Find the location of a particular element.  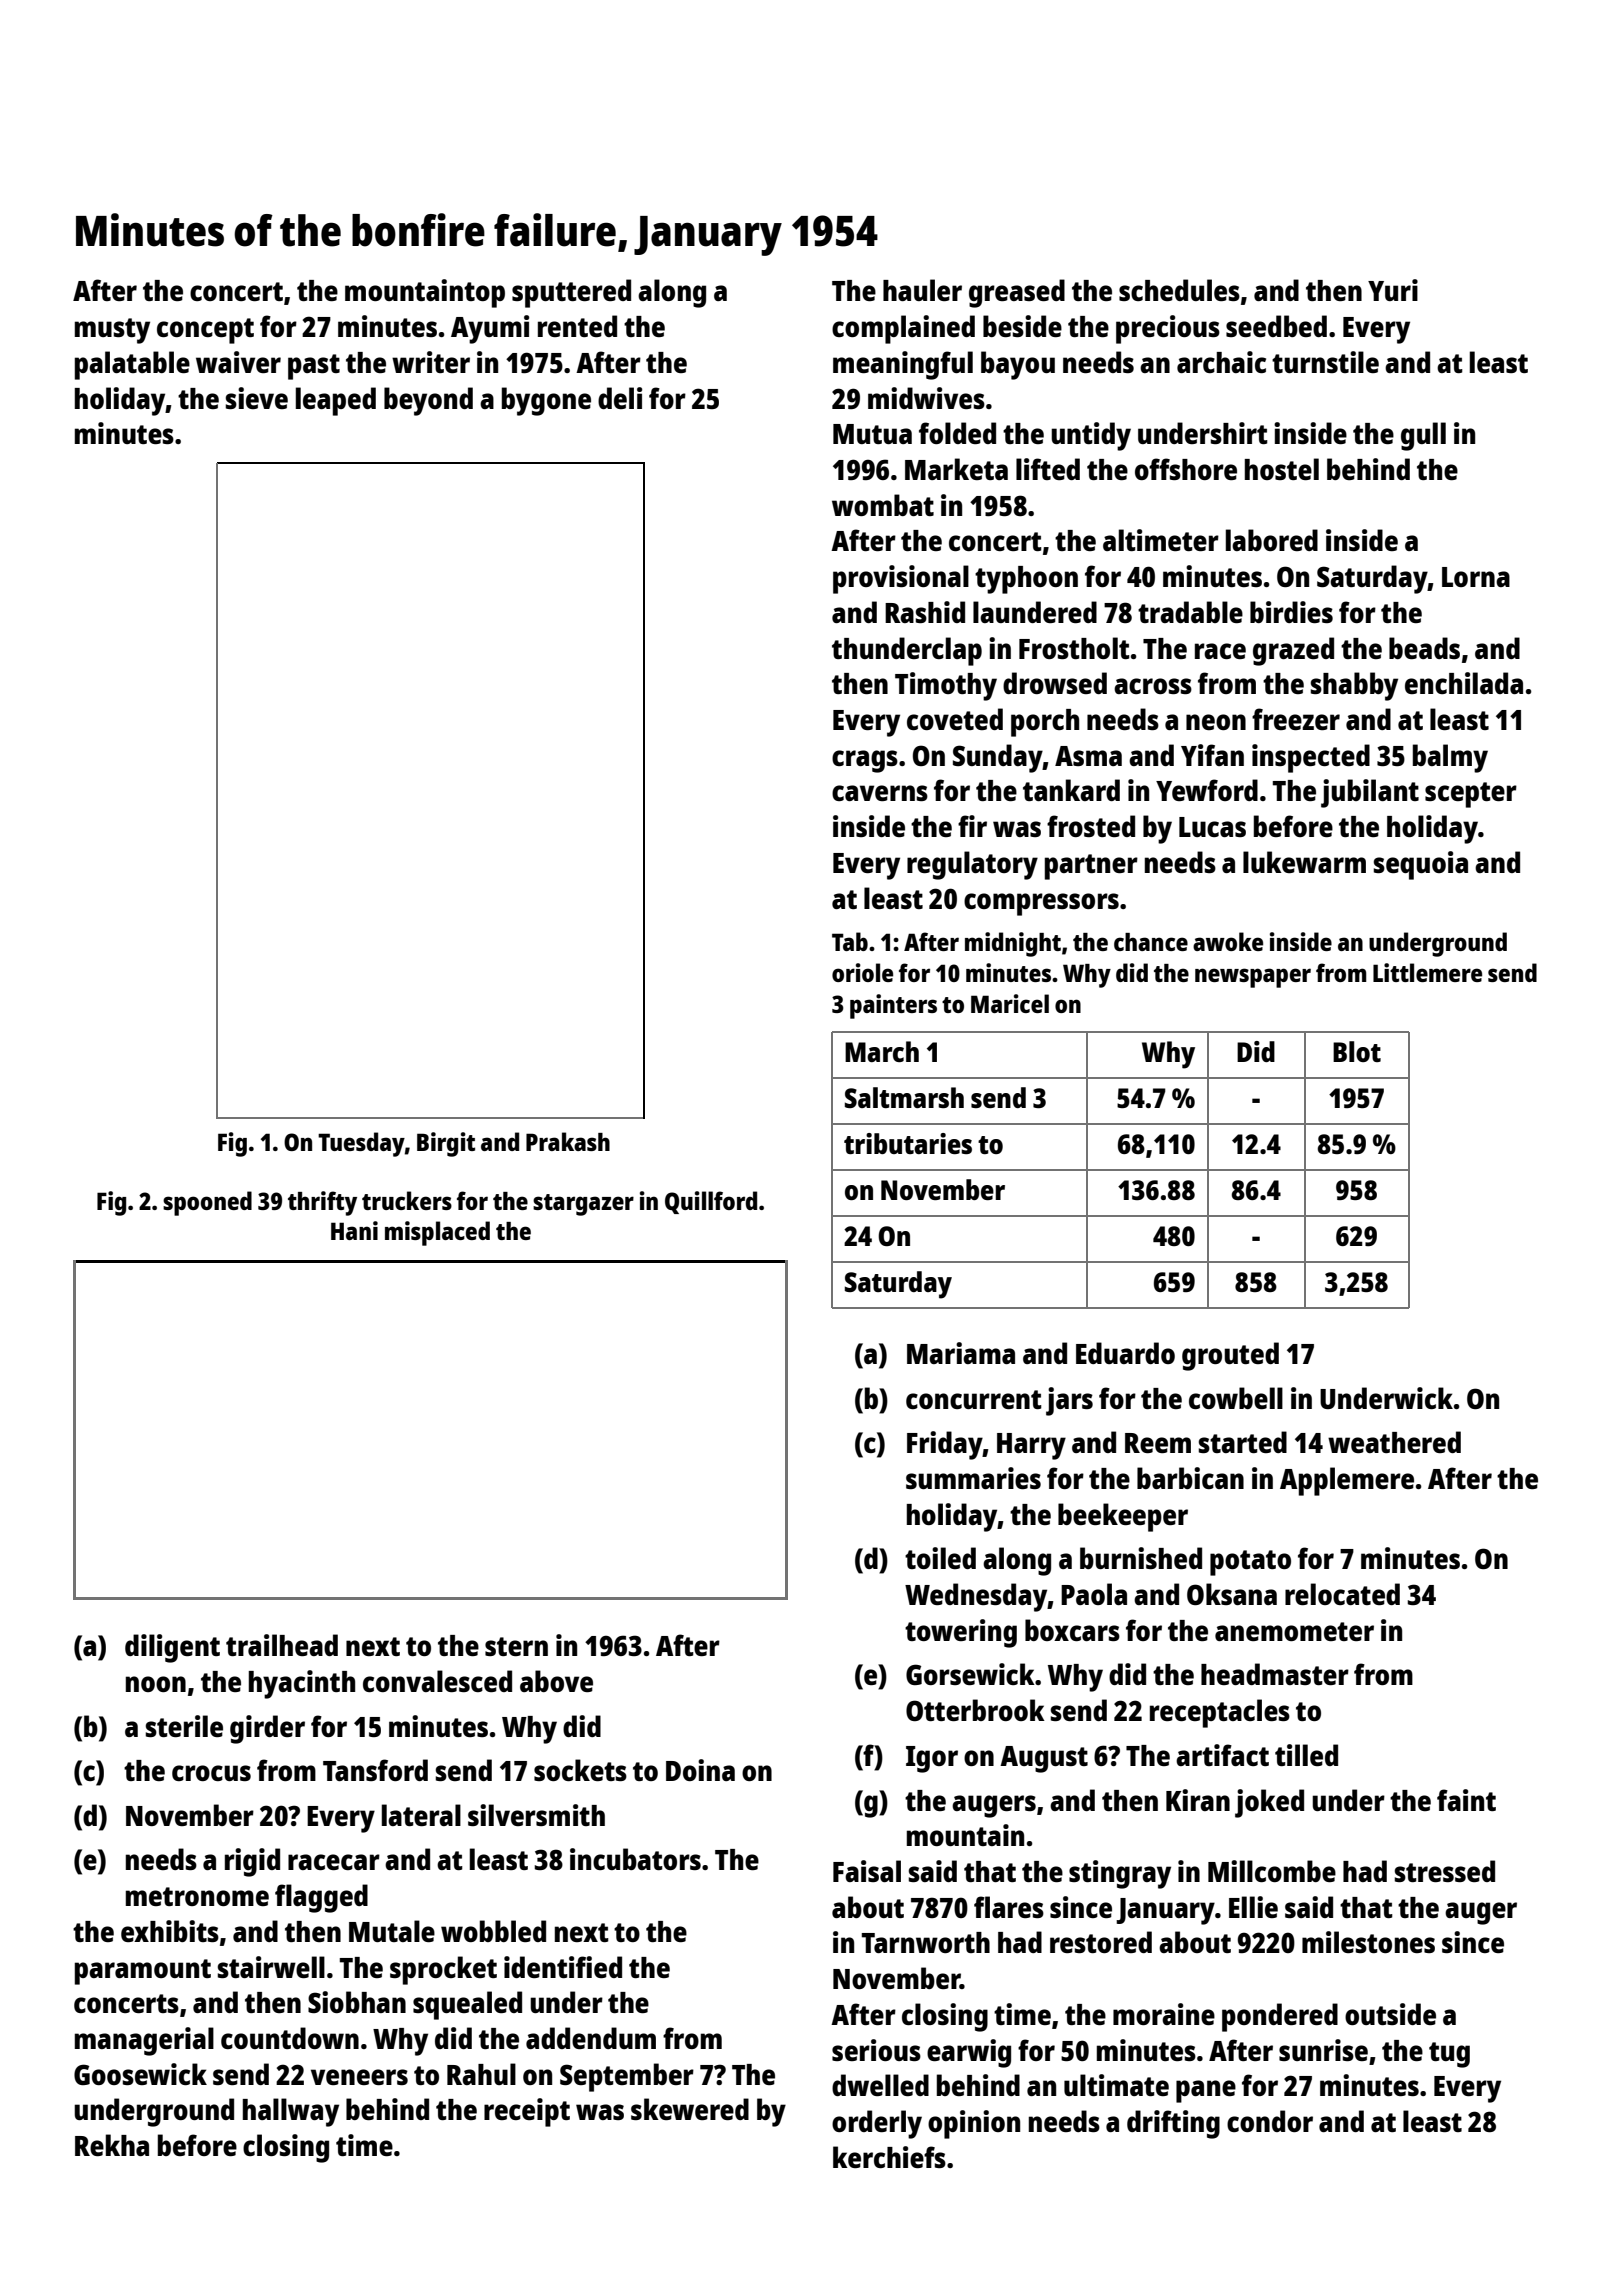

gull is located at coordinates (1423, 436).
